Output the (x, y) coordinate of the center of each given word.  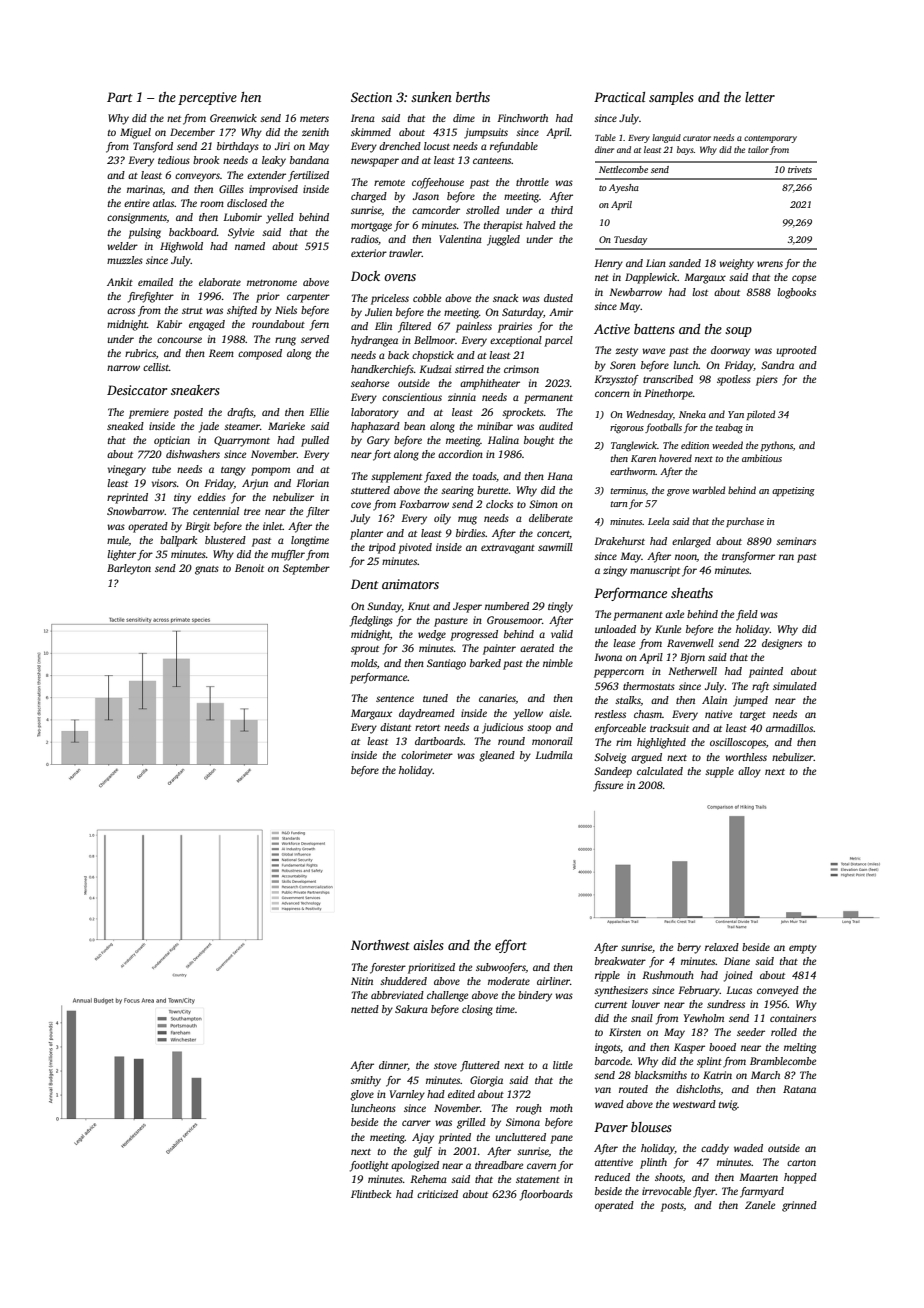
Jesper (467, 607)
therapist (503, 226)
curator (697, 138)
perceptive (207, 98)
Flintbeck (371, 1194)
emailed (155, 282)
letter (760, 97)
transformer (748, 557)
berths (473, 97)
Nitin (362, 981)
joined (738, 976)
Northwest (380, 945)
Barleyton (129, 569)
